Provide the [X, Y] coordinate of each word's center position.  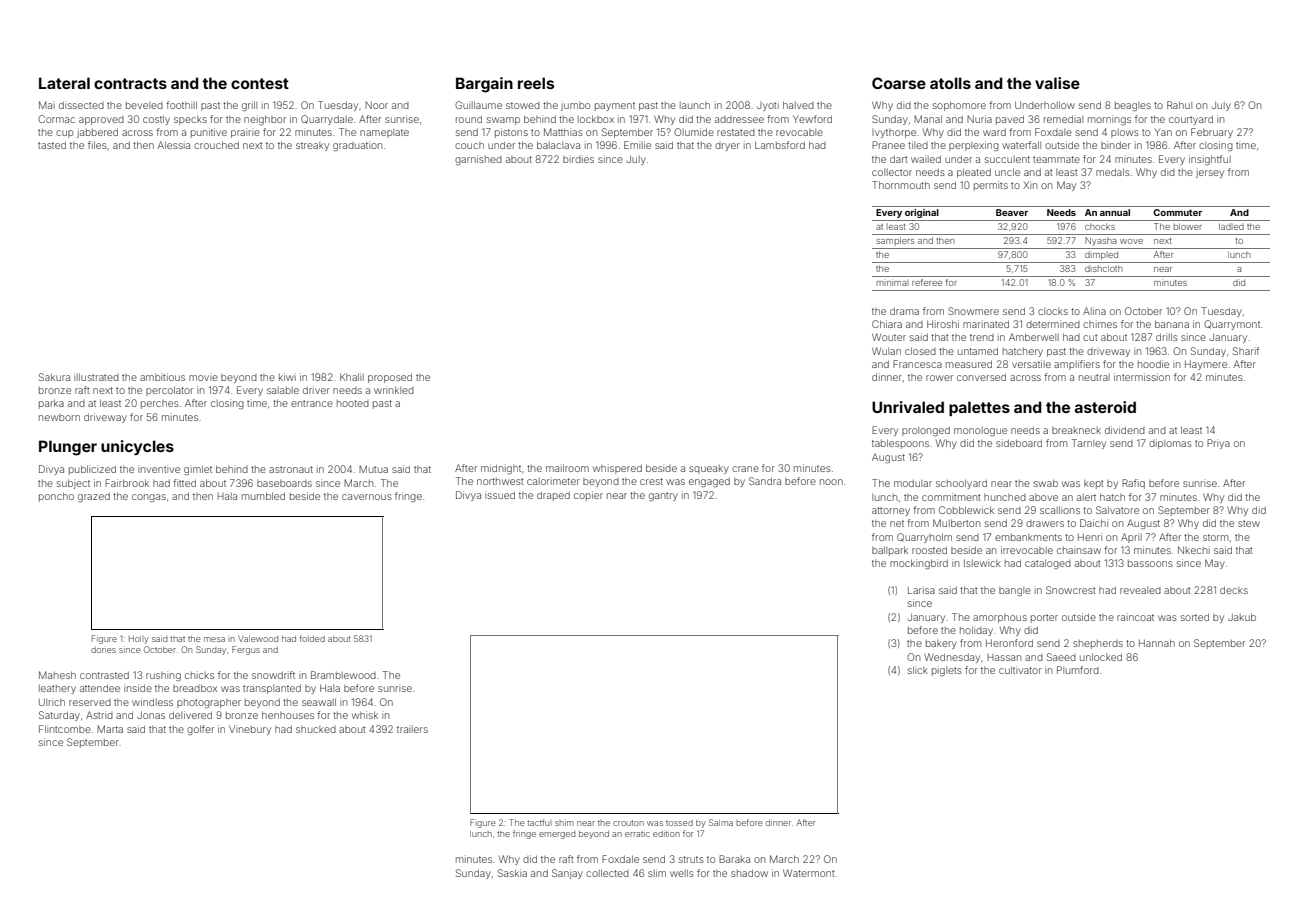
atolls [950, 83]
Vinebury [250, 730]
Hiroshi [943, 324]
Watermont [809, 873]
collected [607, 873]
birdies [578, 159]
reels [536, 83]
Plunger [68, 448]
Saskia [512, 873]
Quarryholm [924, 538]
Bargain [484, 85]
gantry [663, 496]
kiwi [287, 377]
